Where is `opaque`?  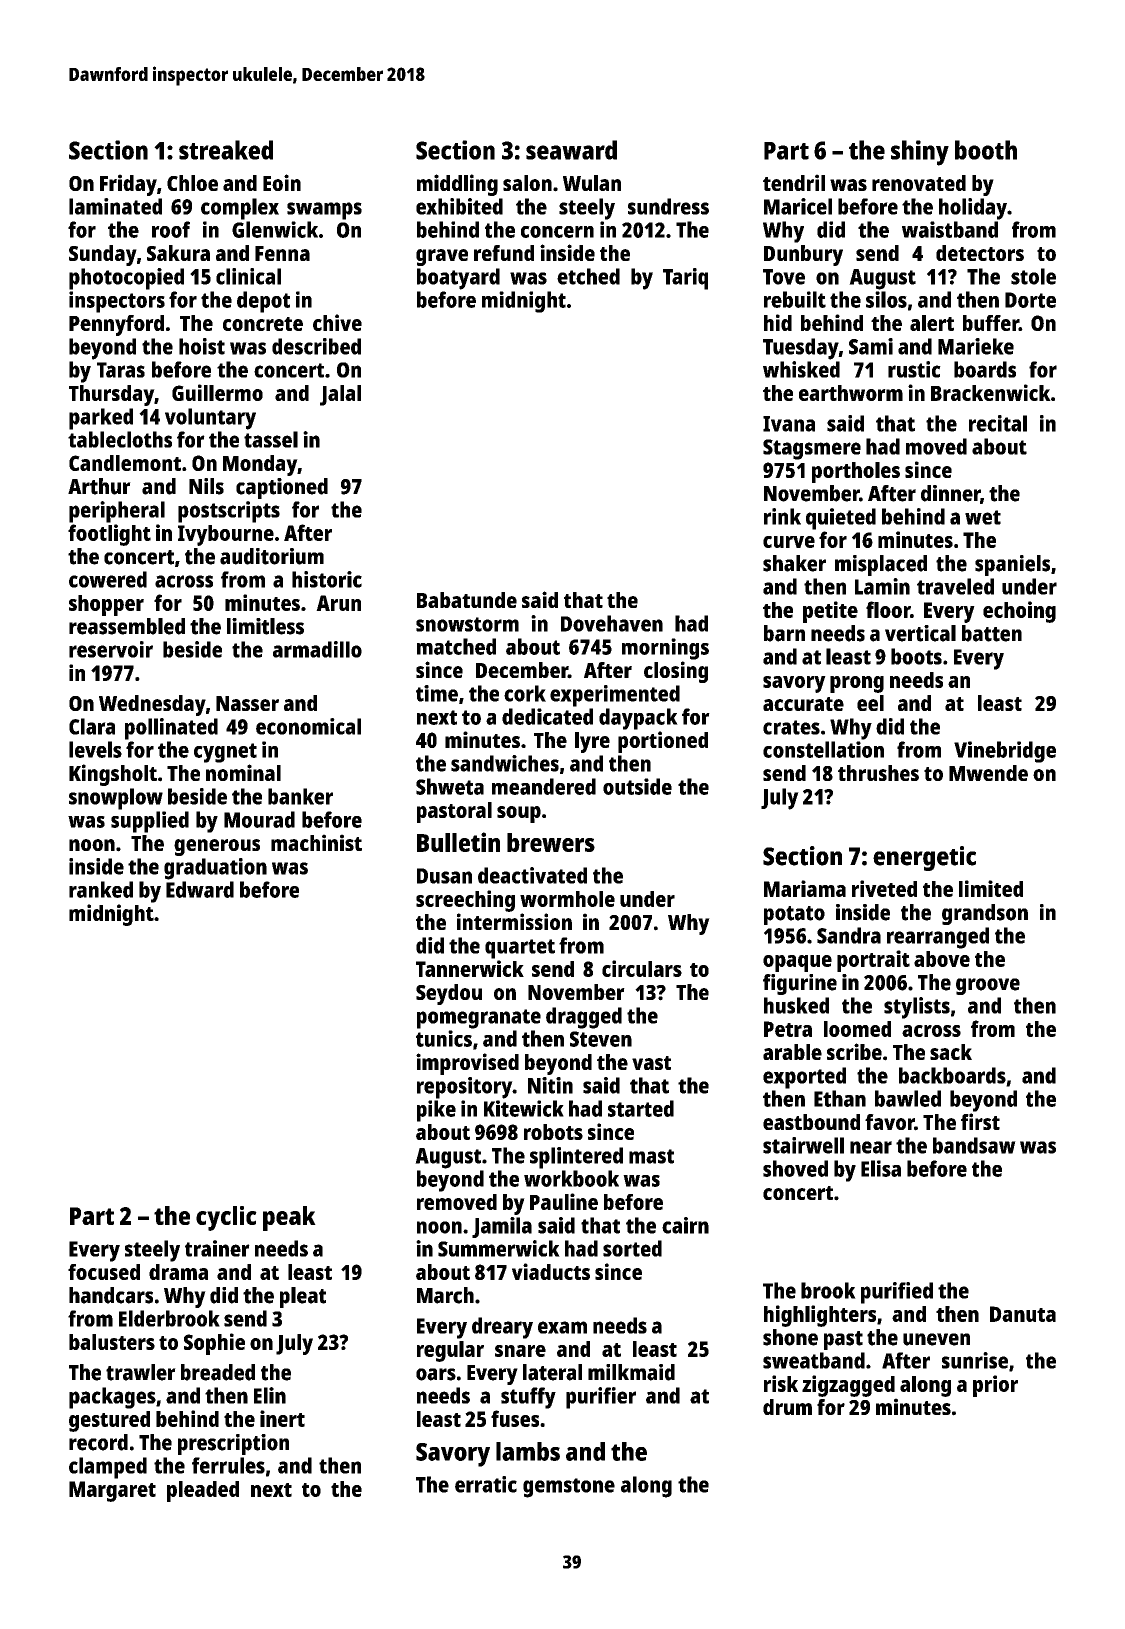 opaque is located at coordinates (797, 963).
